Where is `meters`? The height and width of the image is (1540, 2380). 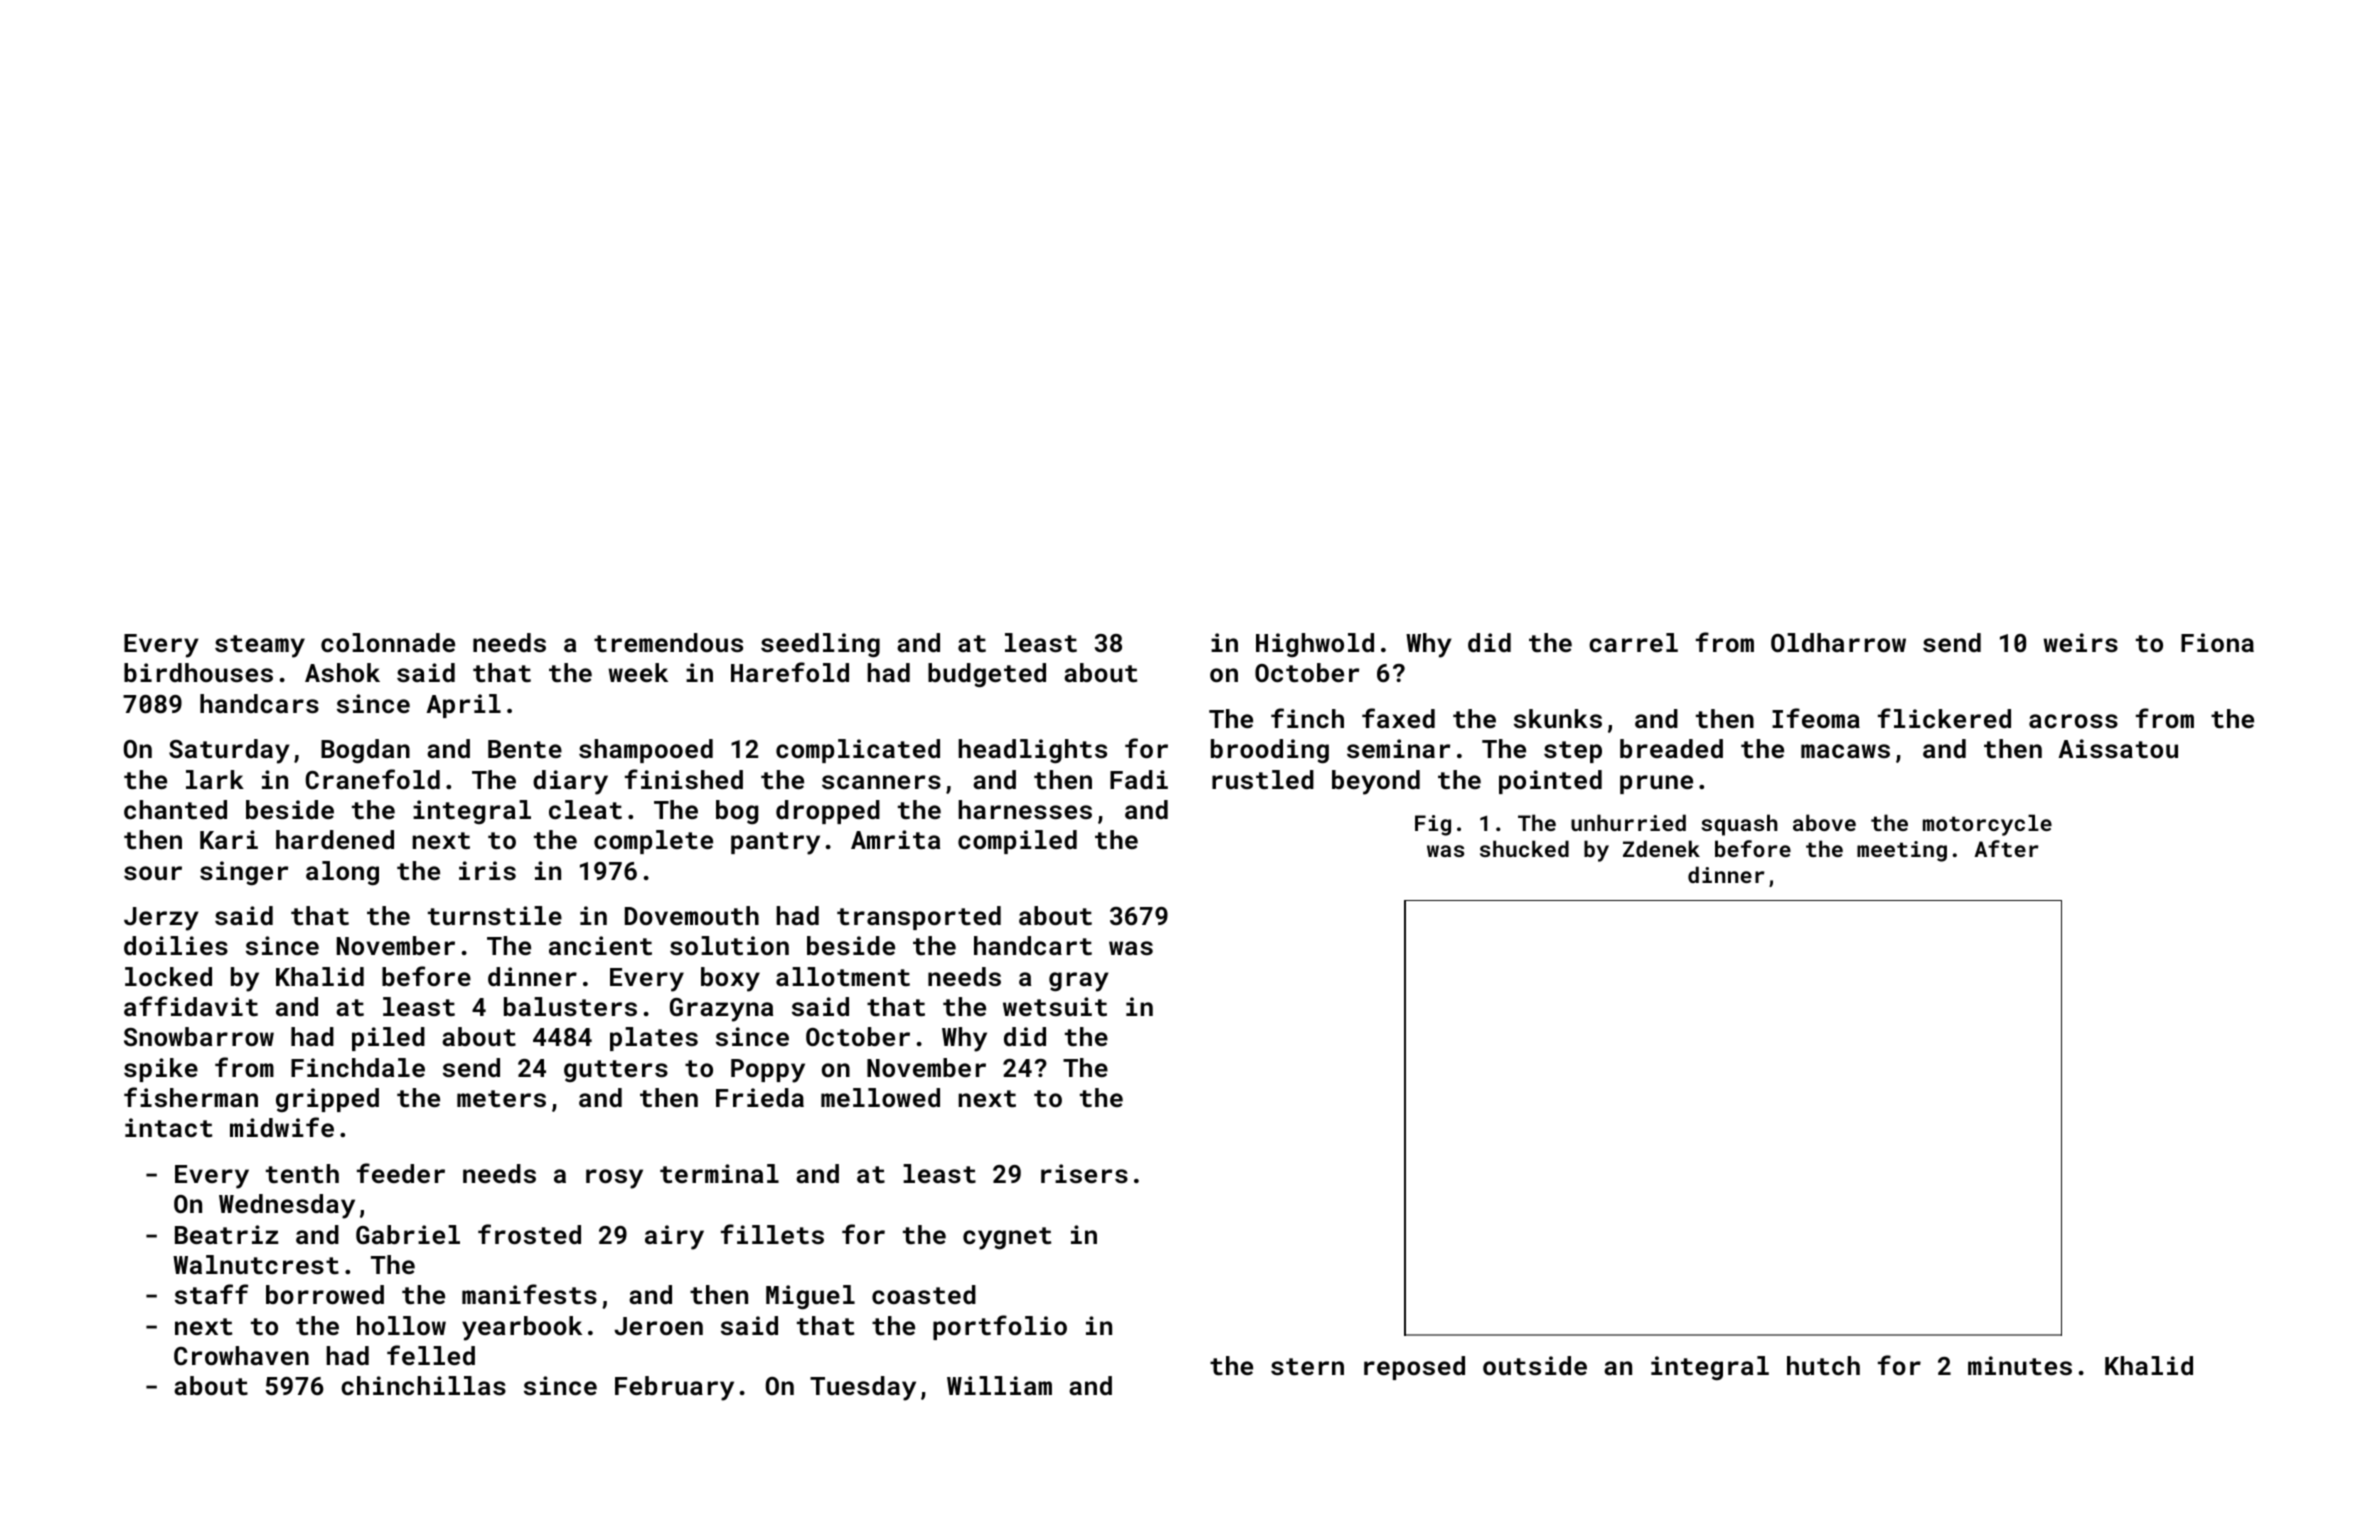 meters is located at coordinates (501, 1098).
